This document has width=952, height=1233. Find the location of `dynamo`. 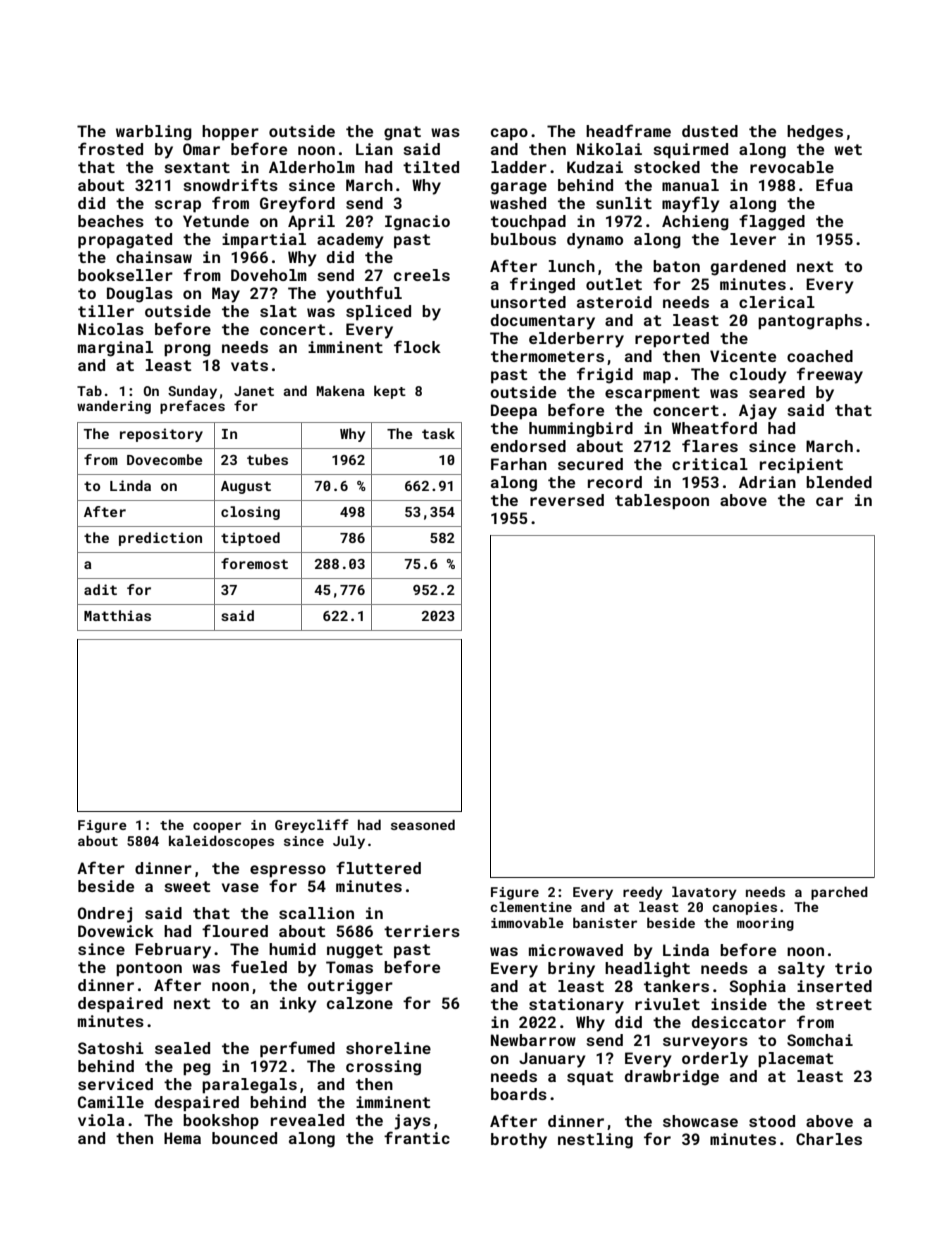

dynamo is located at coordinates (595, 241).
